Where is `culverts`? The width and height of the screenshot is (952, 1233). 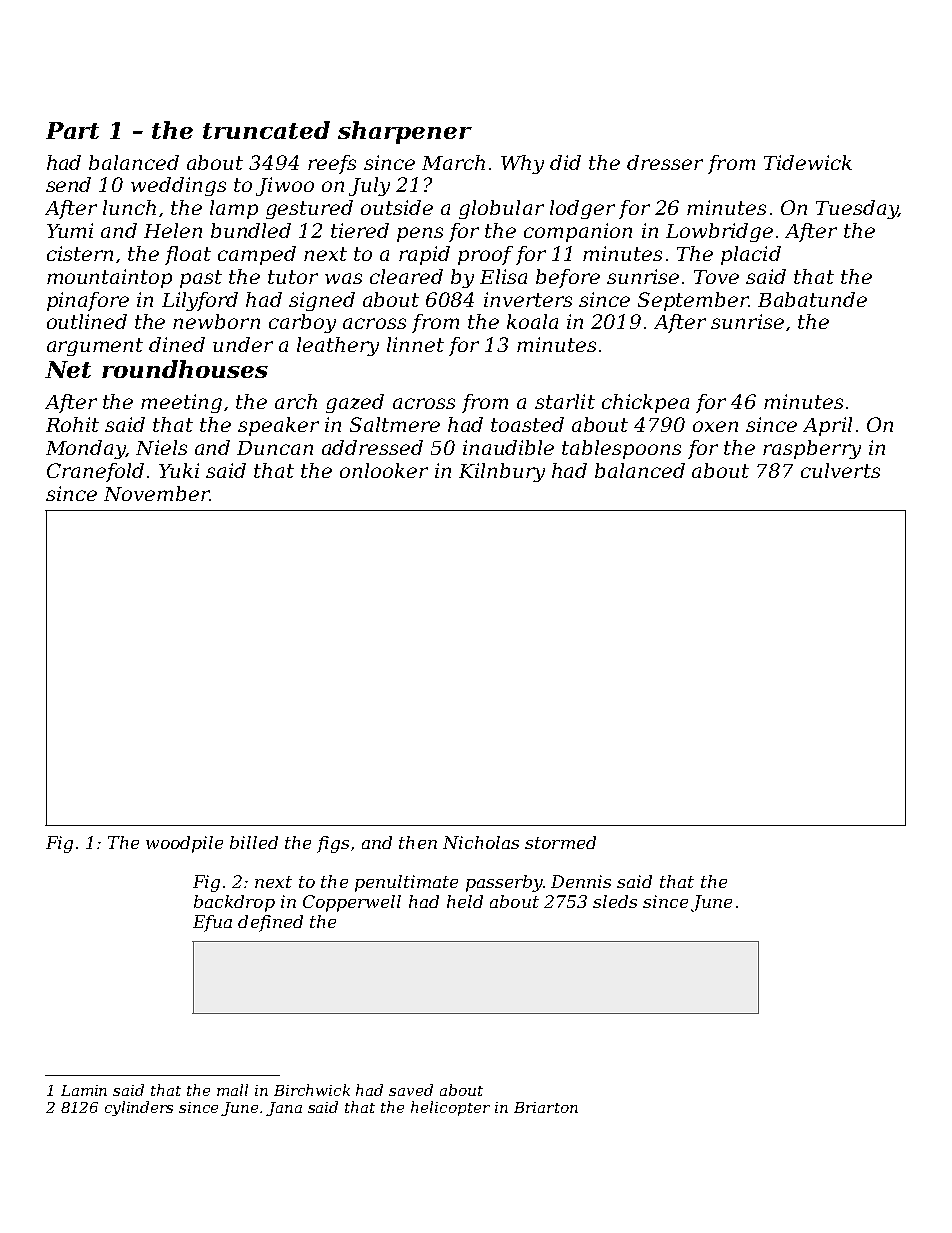 culverts is located at coordinates (840, 470).
